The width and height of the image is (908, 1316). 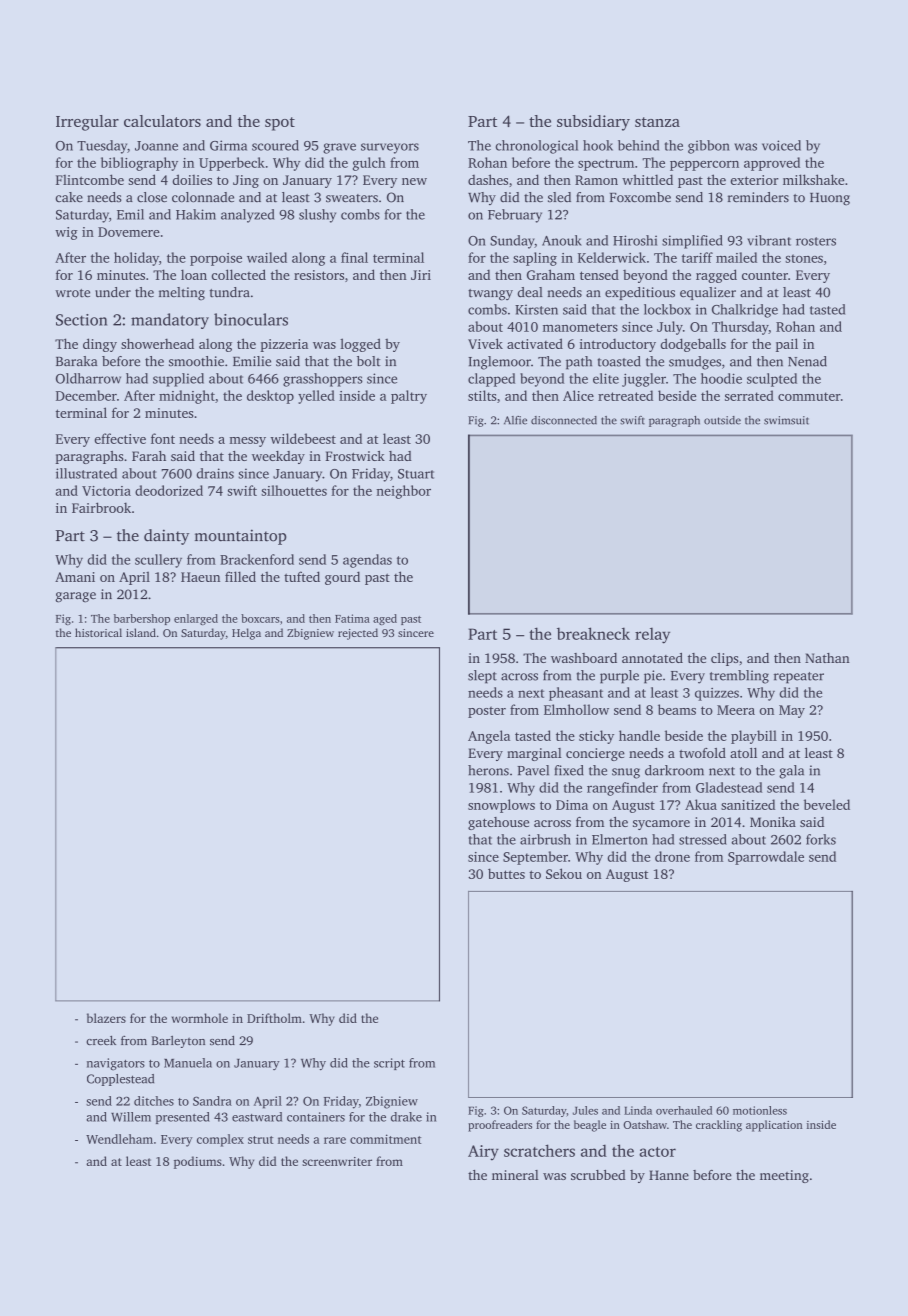 What do you see at coordinates (284, 345) in the image?
I see `pizzeria` at bounding box center [284, 345].
